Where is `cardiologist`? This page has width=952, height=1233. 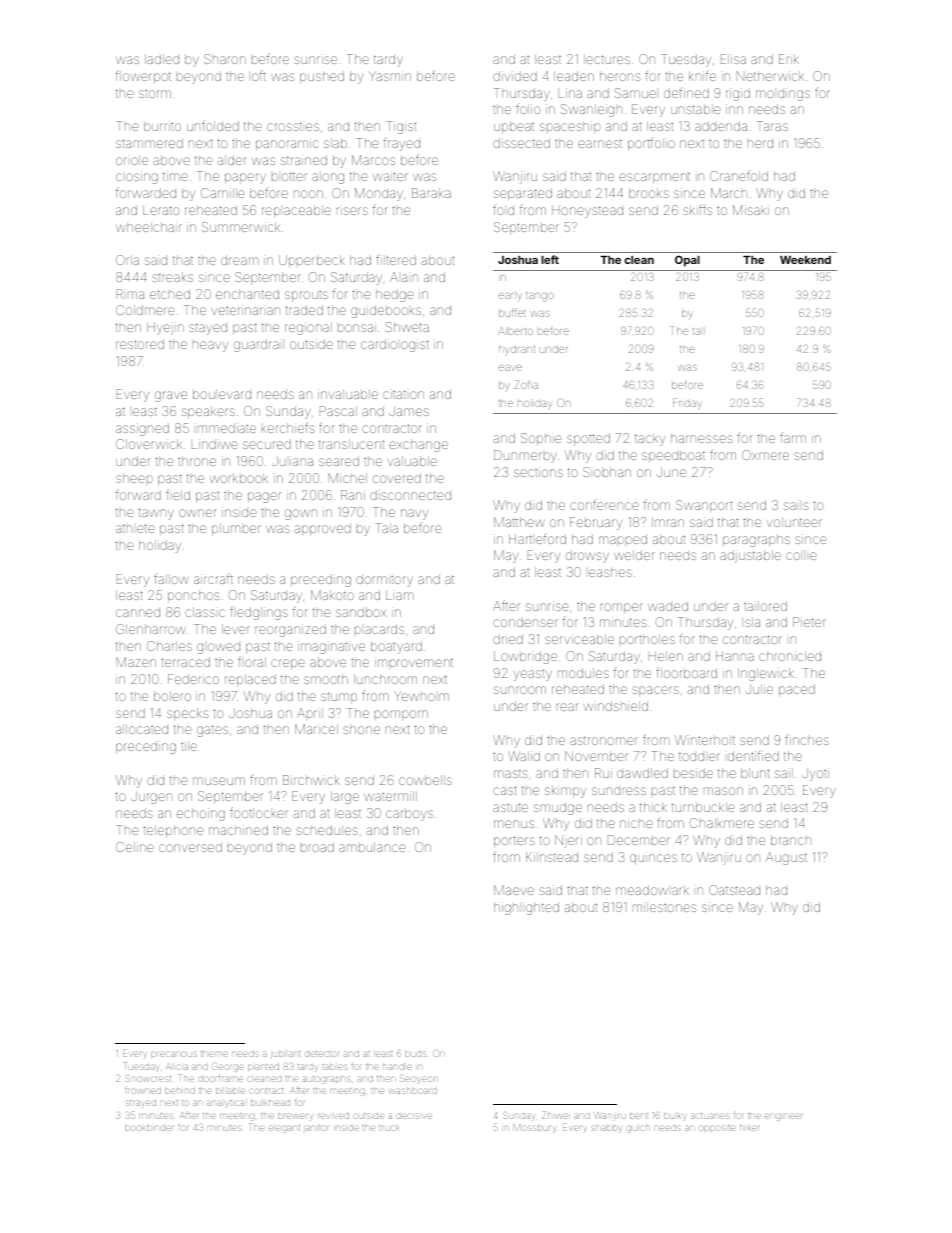 cardiologist is located at coordinates (395, 345).
